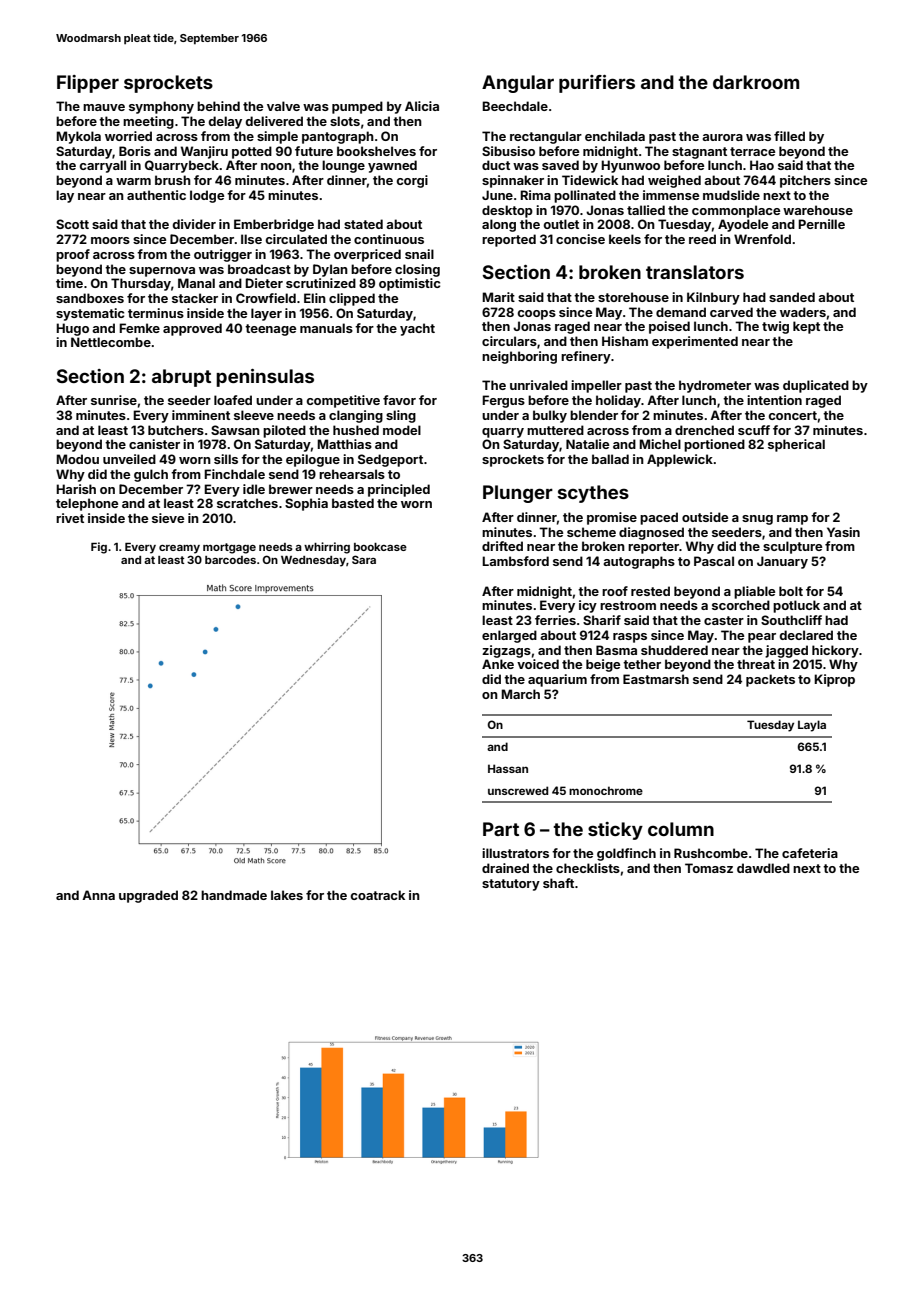 Image resolution: width=924 pixels, height=1308 pixels. I want to click on lodge, so click(207, 196).
